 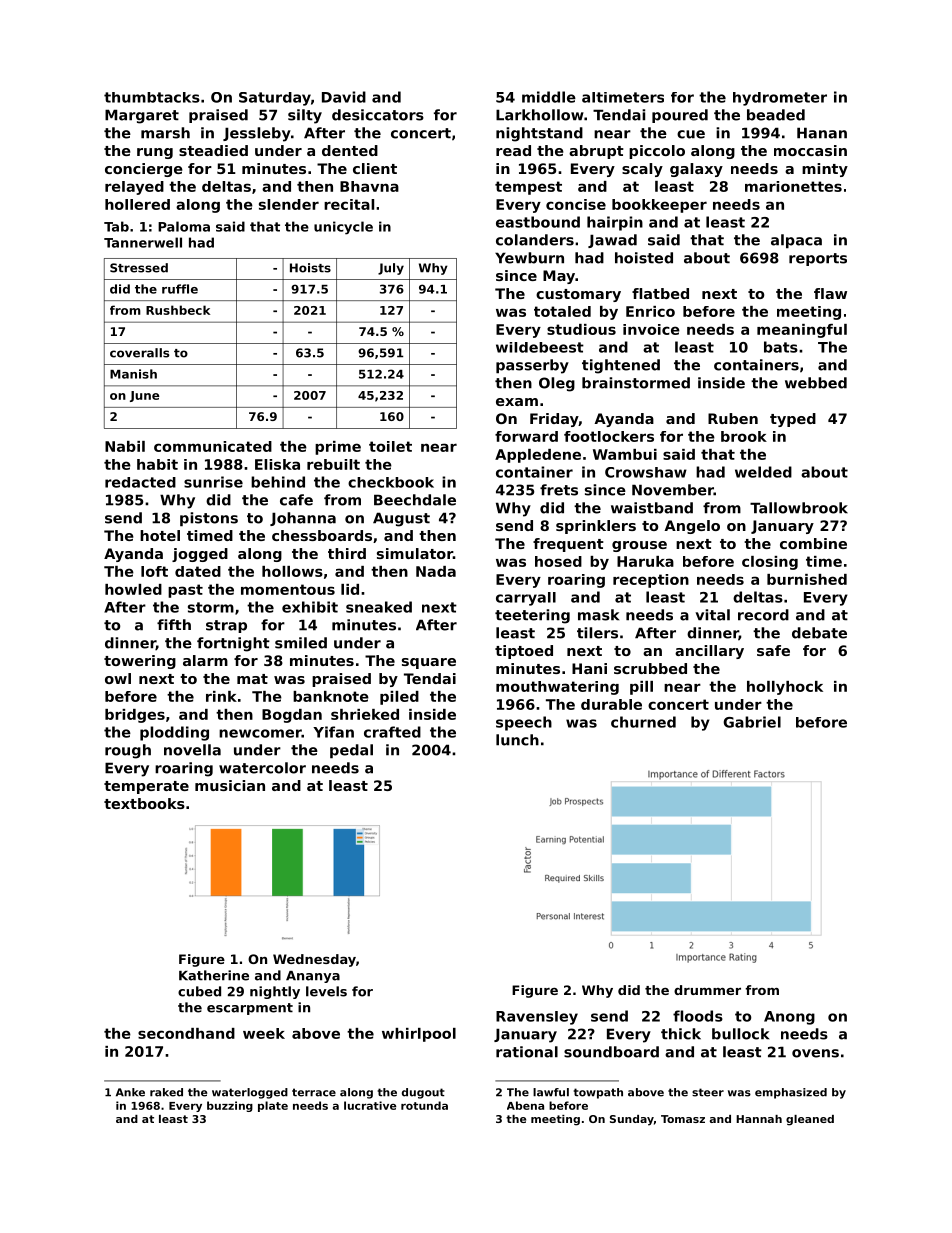 I want to click on ancillary, so click(x=709, y=652).
